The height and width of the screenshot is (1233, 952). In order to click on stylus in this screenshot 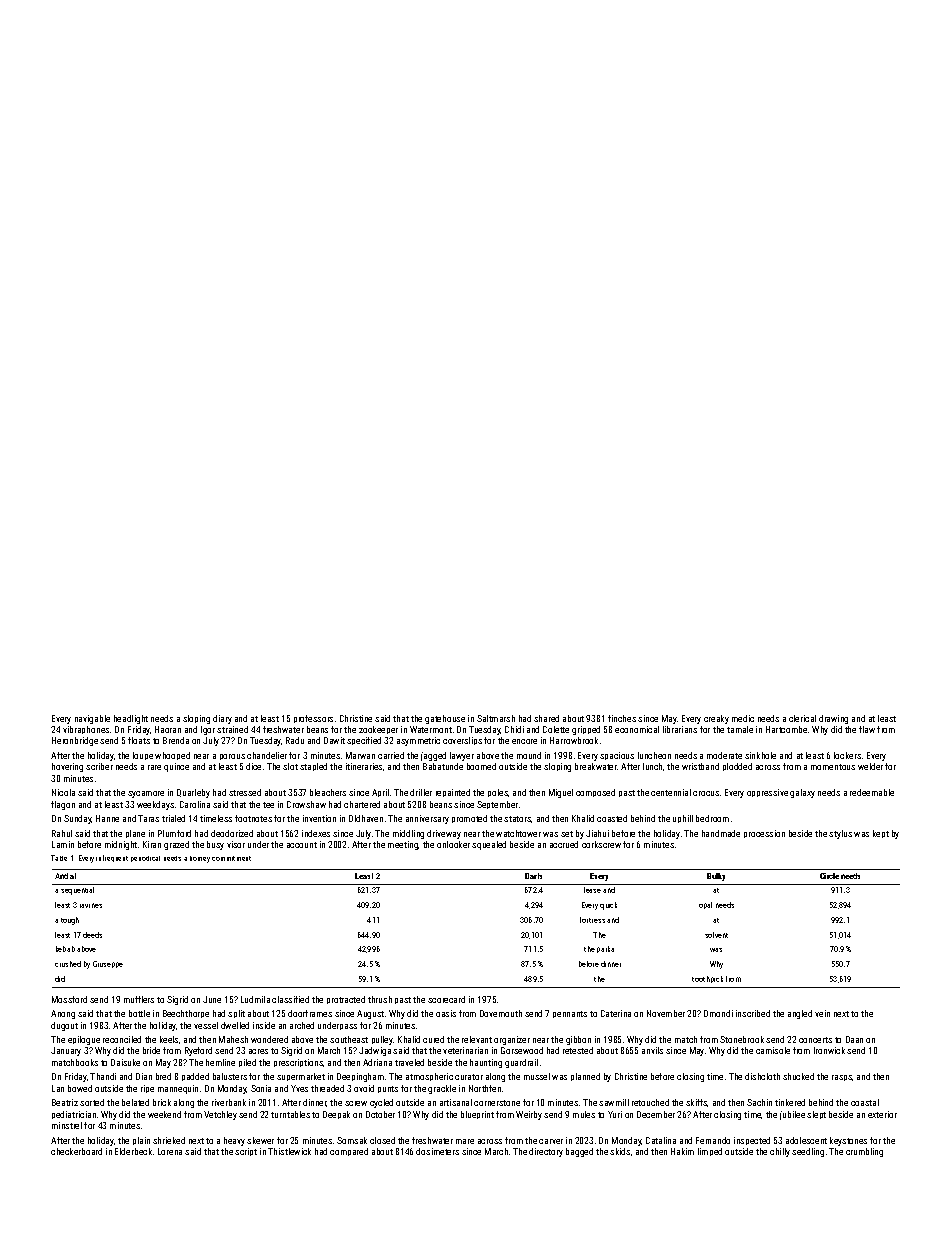, I will do `click(840, 834)`.
